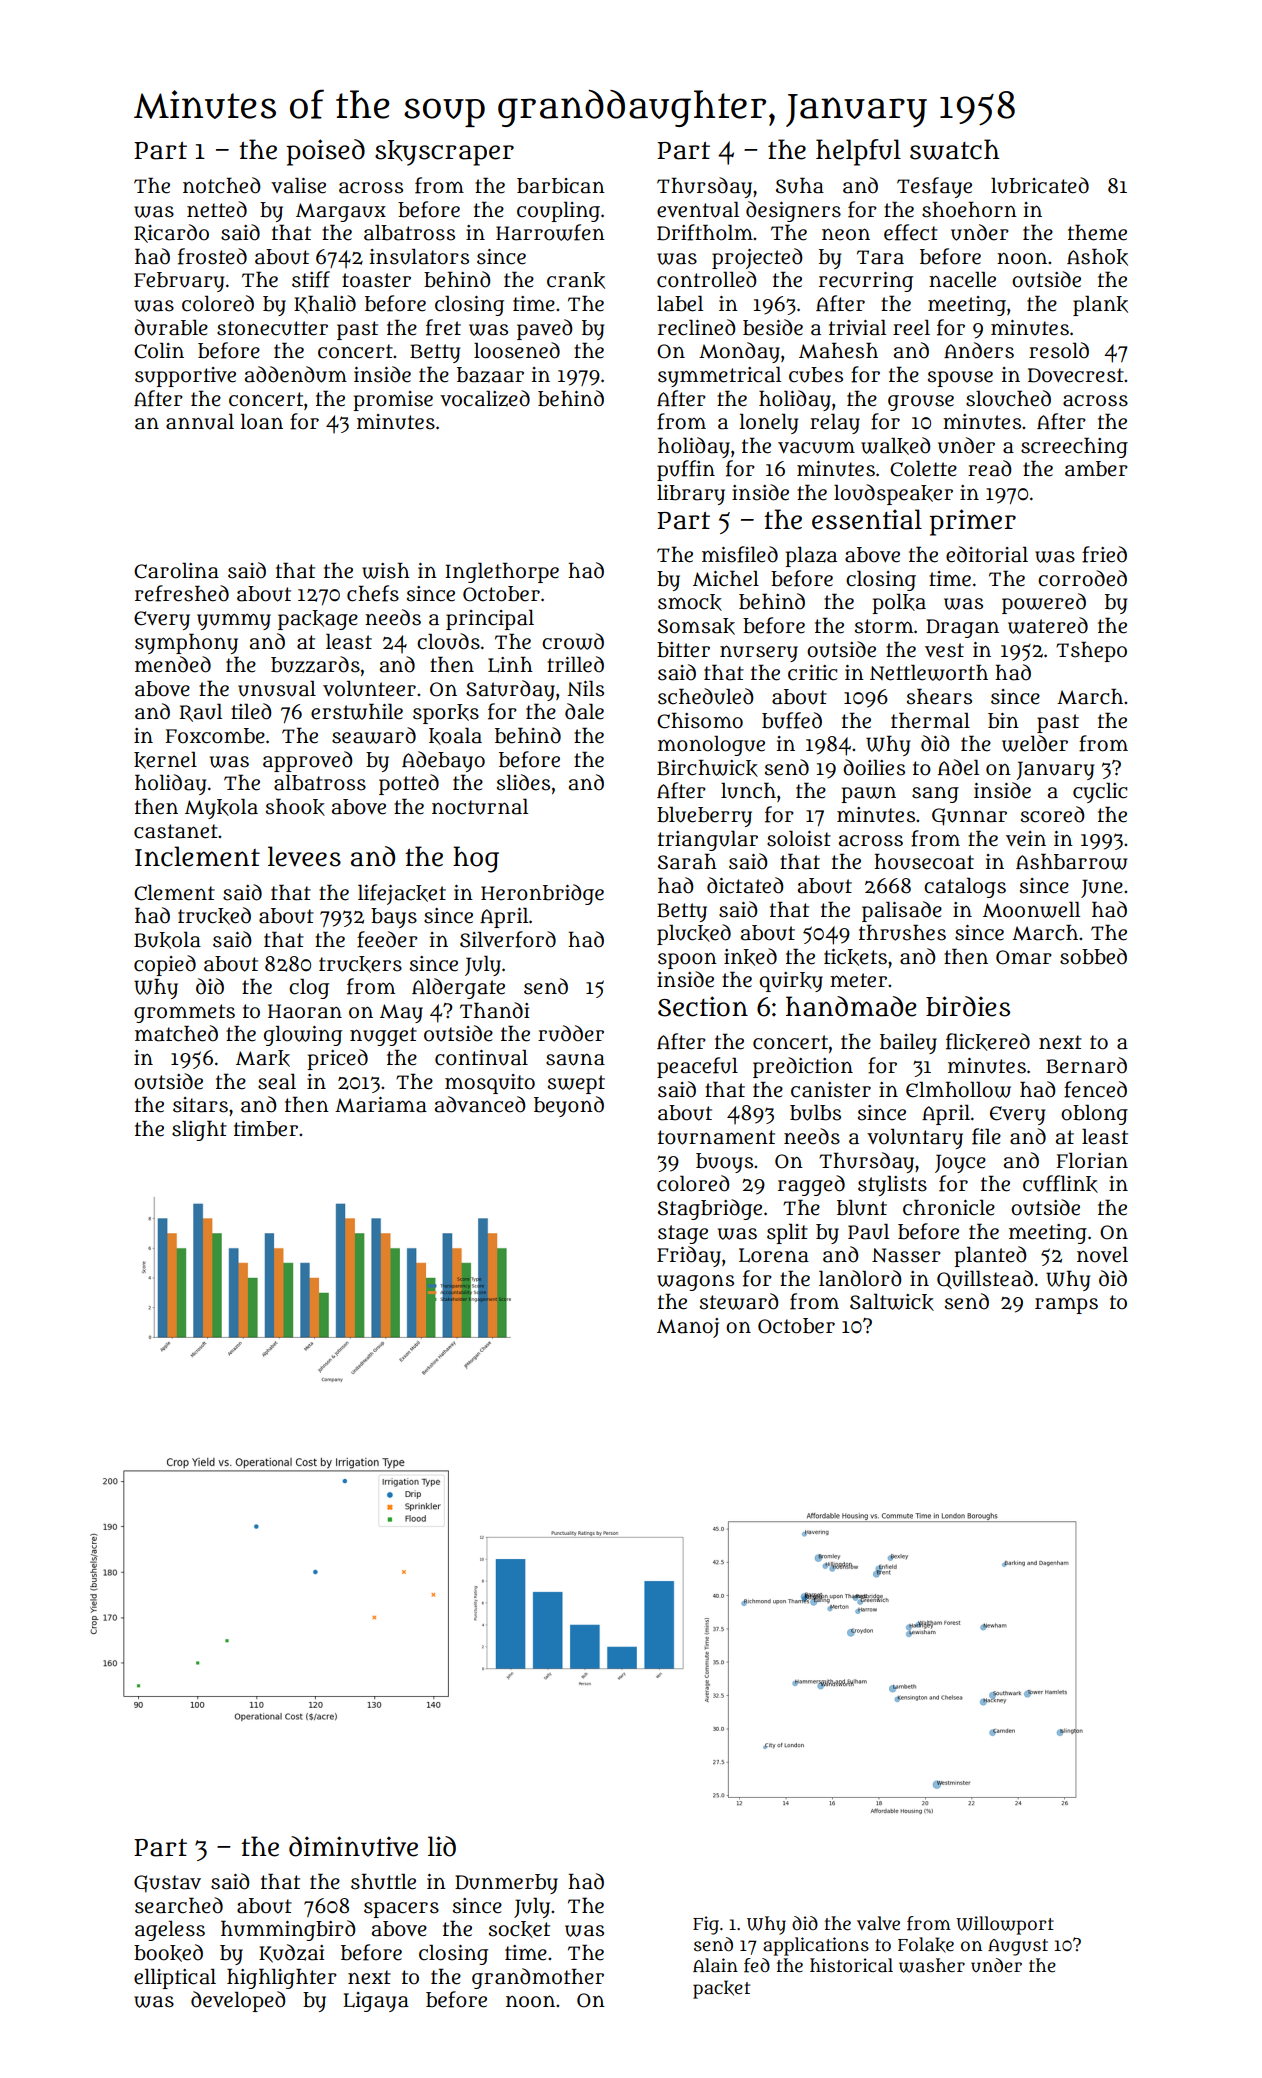  What do you see at coordinates (954, 149) in the page?
I see `swatch` at bounding box center [954, 149].
